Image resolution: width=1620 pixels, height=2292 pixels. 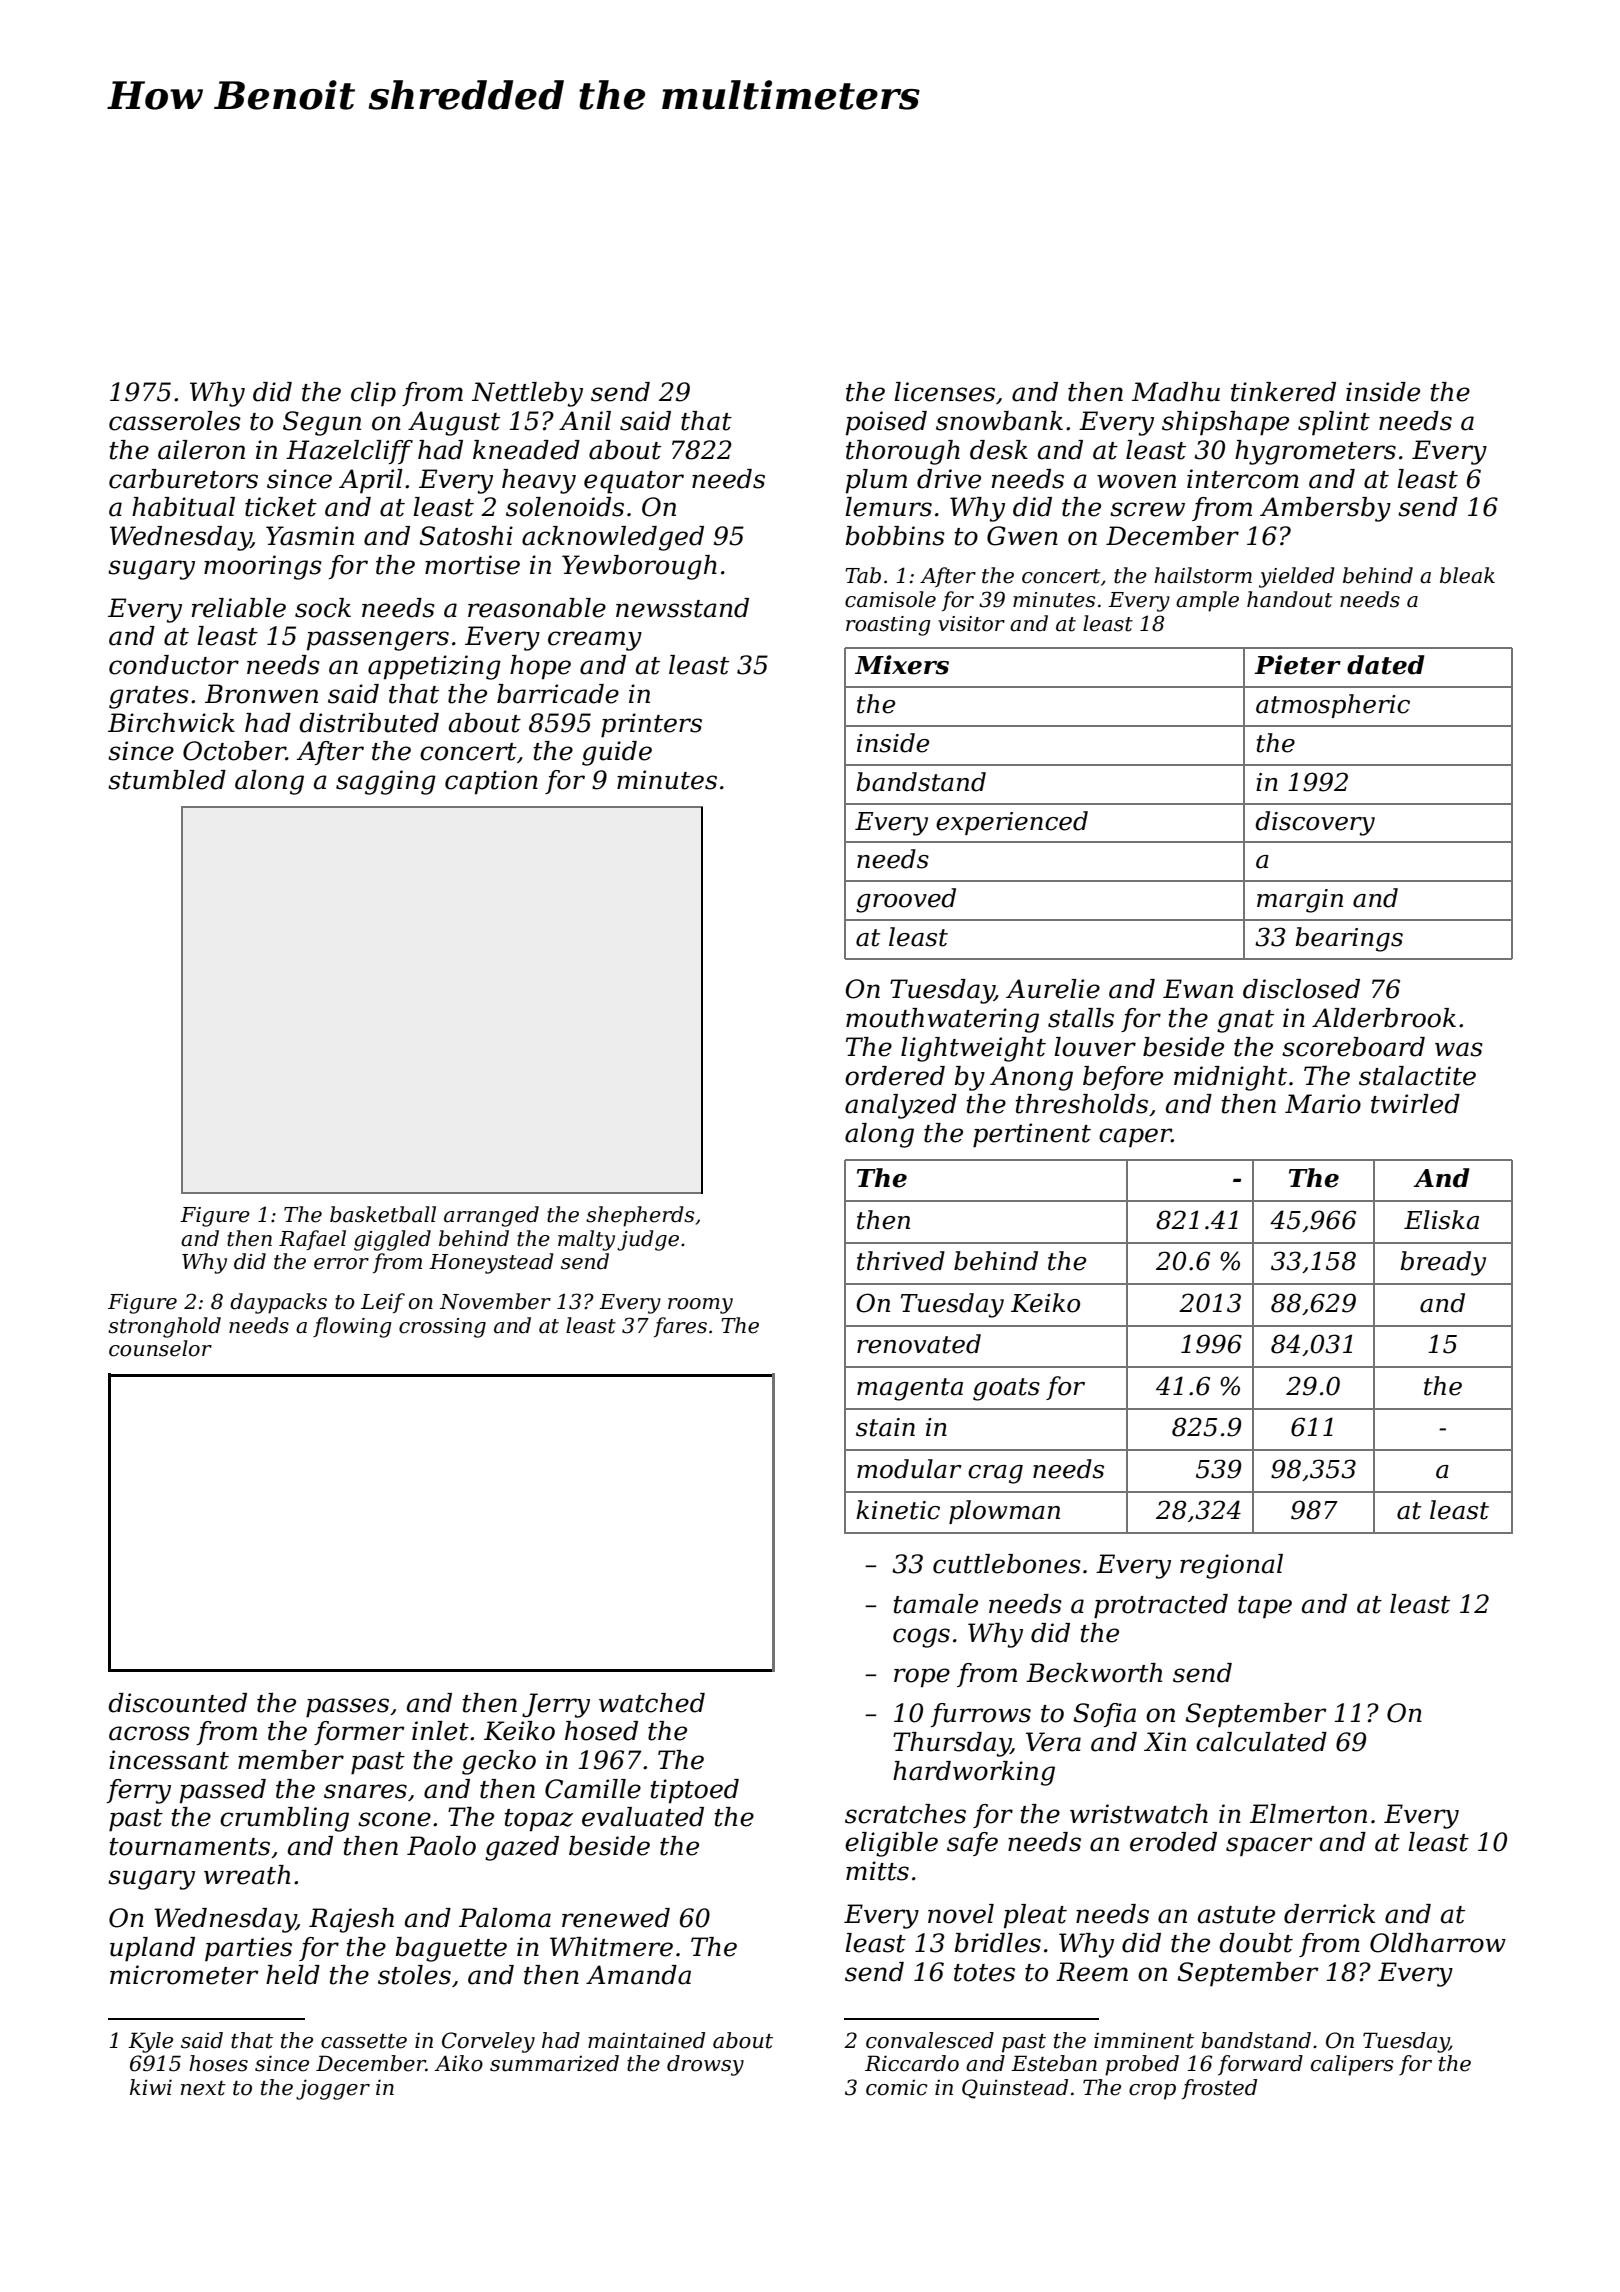 What do you see at coordinates (1325, 509) in the document?
I see `Ambersby` at bounding box center [1325, 509].
